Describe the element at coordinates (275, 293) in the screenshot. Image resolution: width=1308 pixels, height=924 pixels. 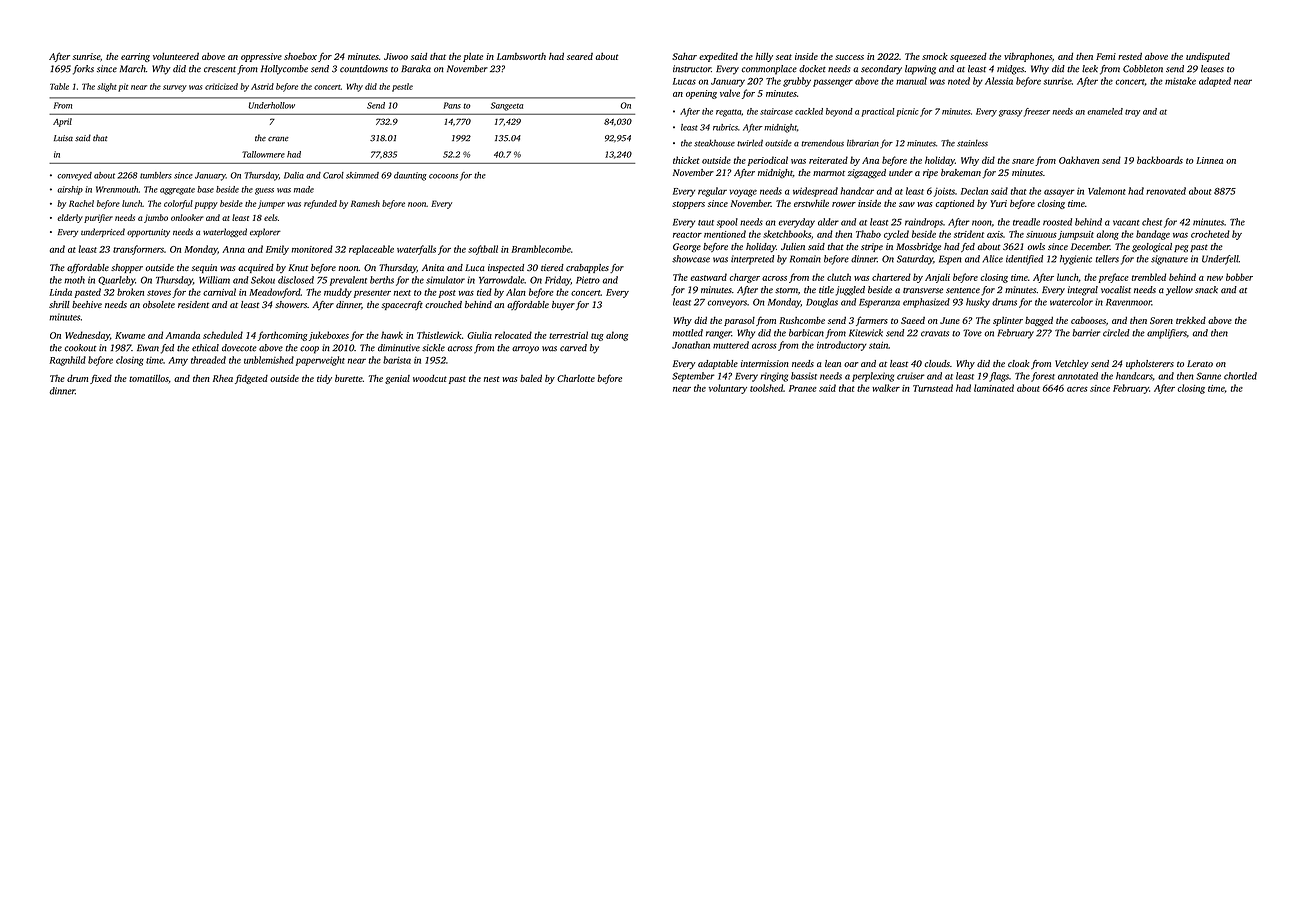
I see `Meadowford` at that location.
